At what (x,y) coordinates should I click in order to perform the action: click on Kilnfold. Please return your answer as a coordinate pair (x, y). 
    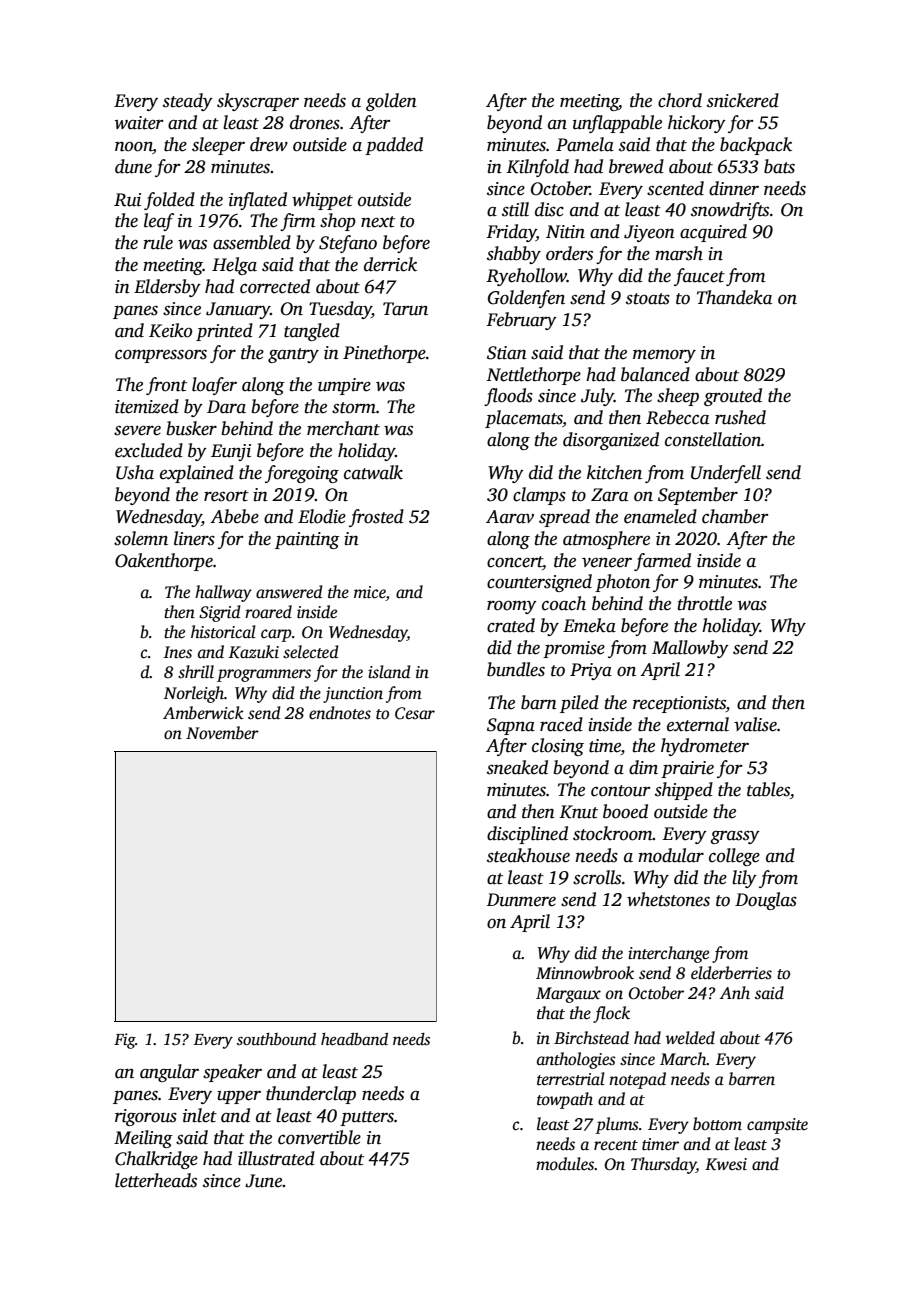
    Looking at the image, I should click on (537, 168).
